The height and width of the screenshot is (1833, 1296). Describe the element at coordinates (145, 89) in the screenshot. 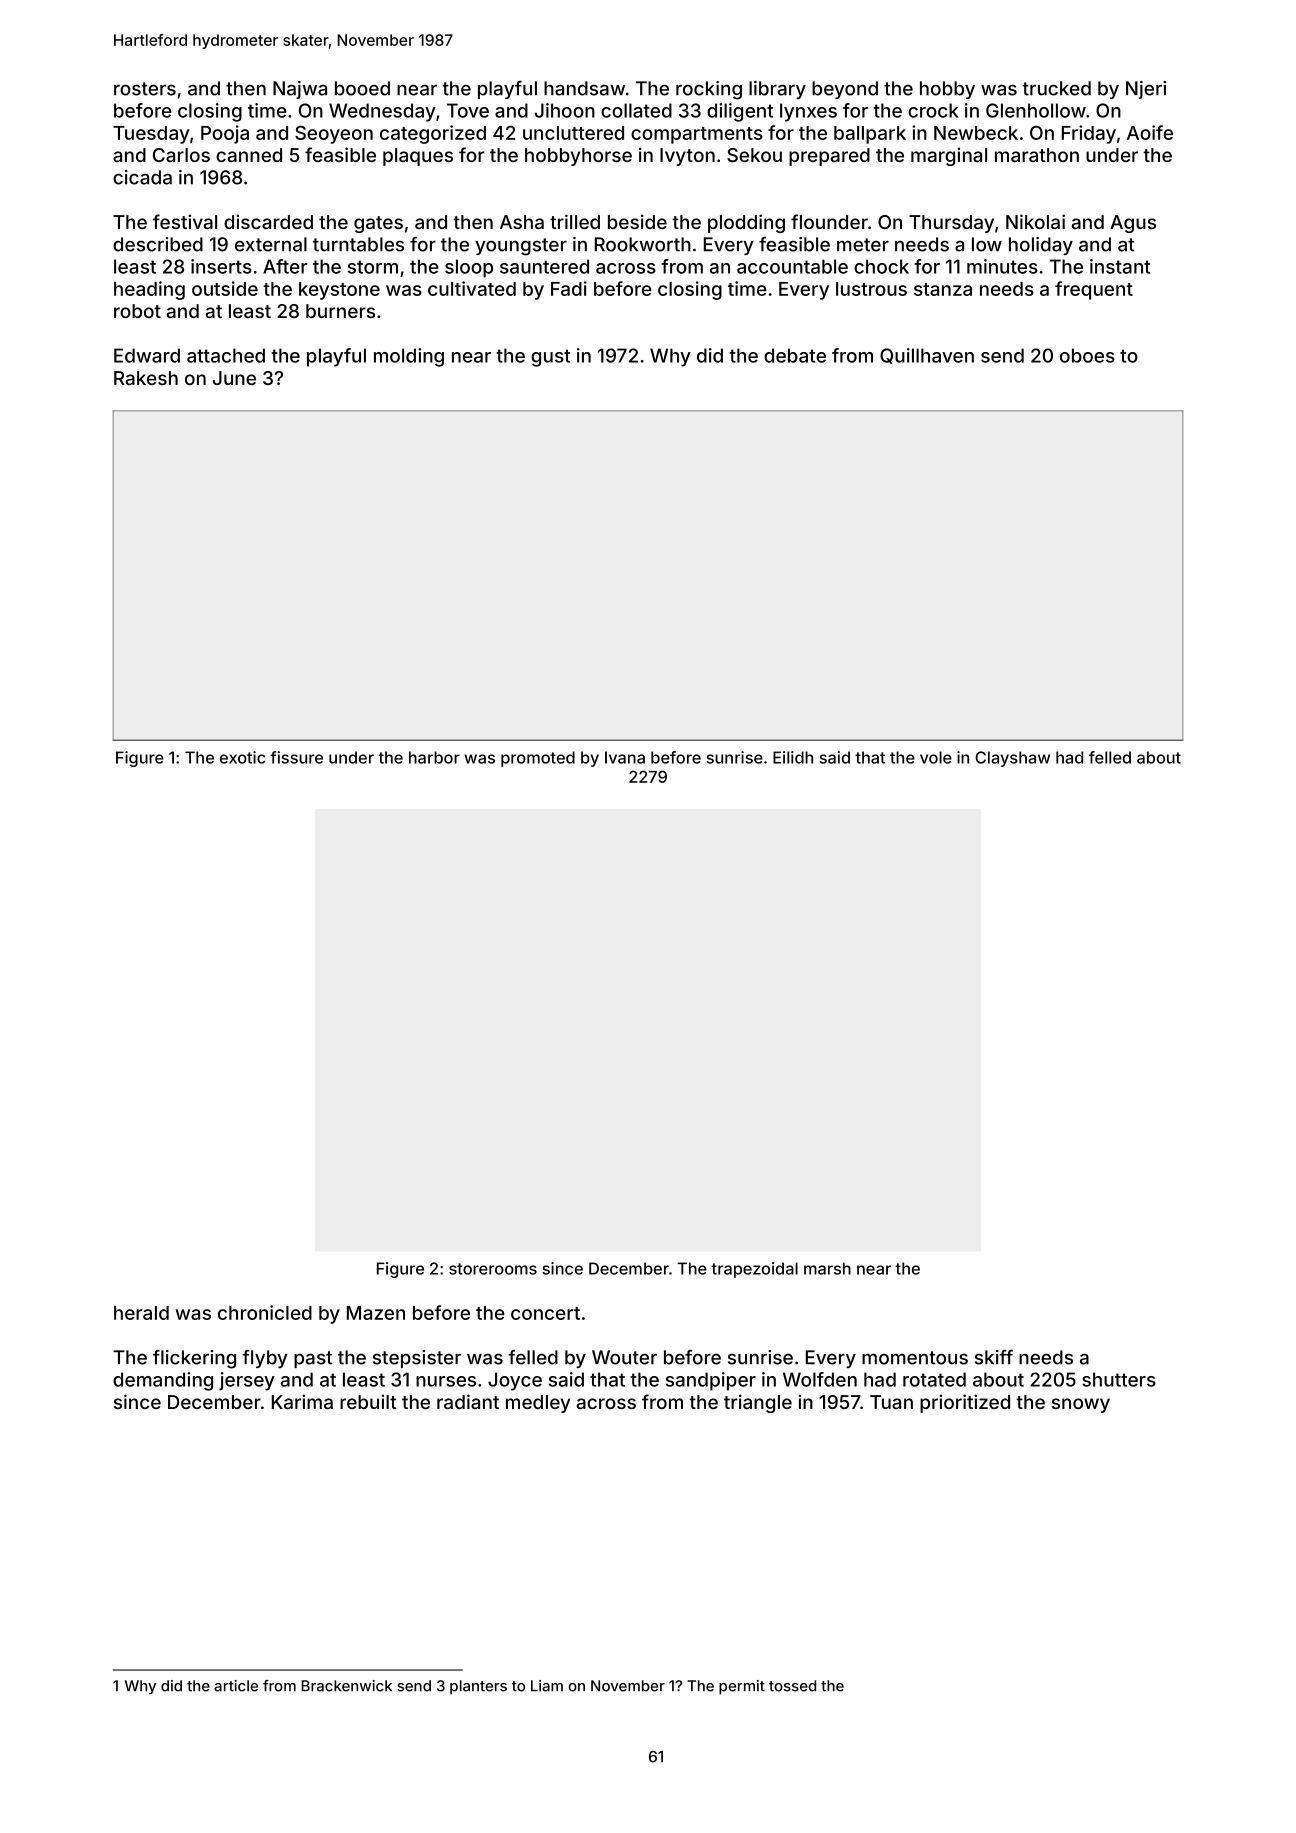

I see `rosters` at that location.
